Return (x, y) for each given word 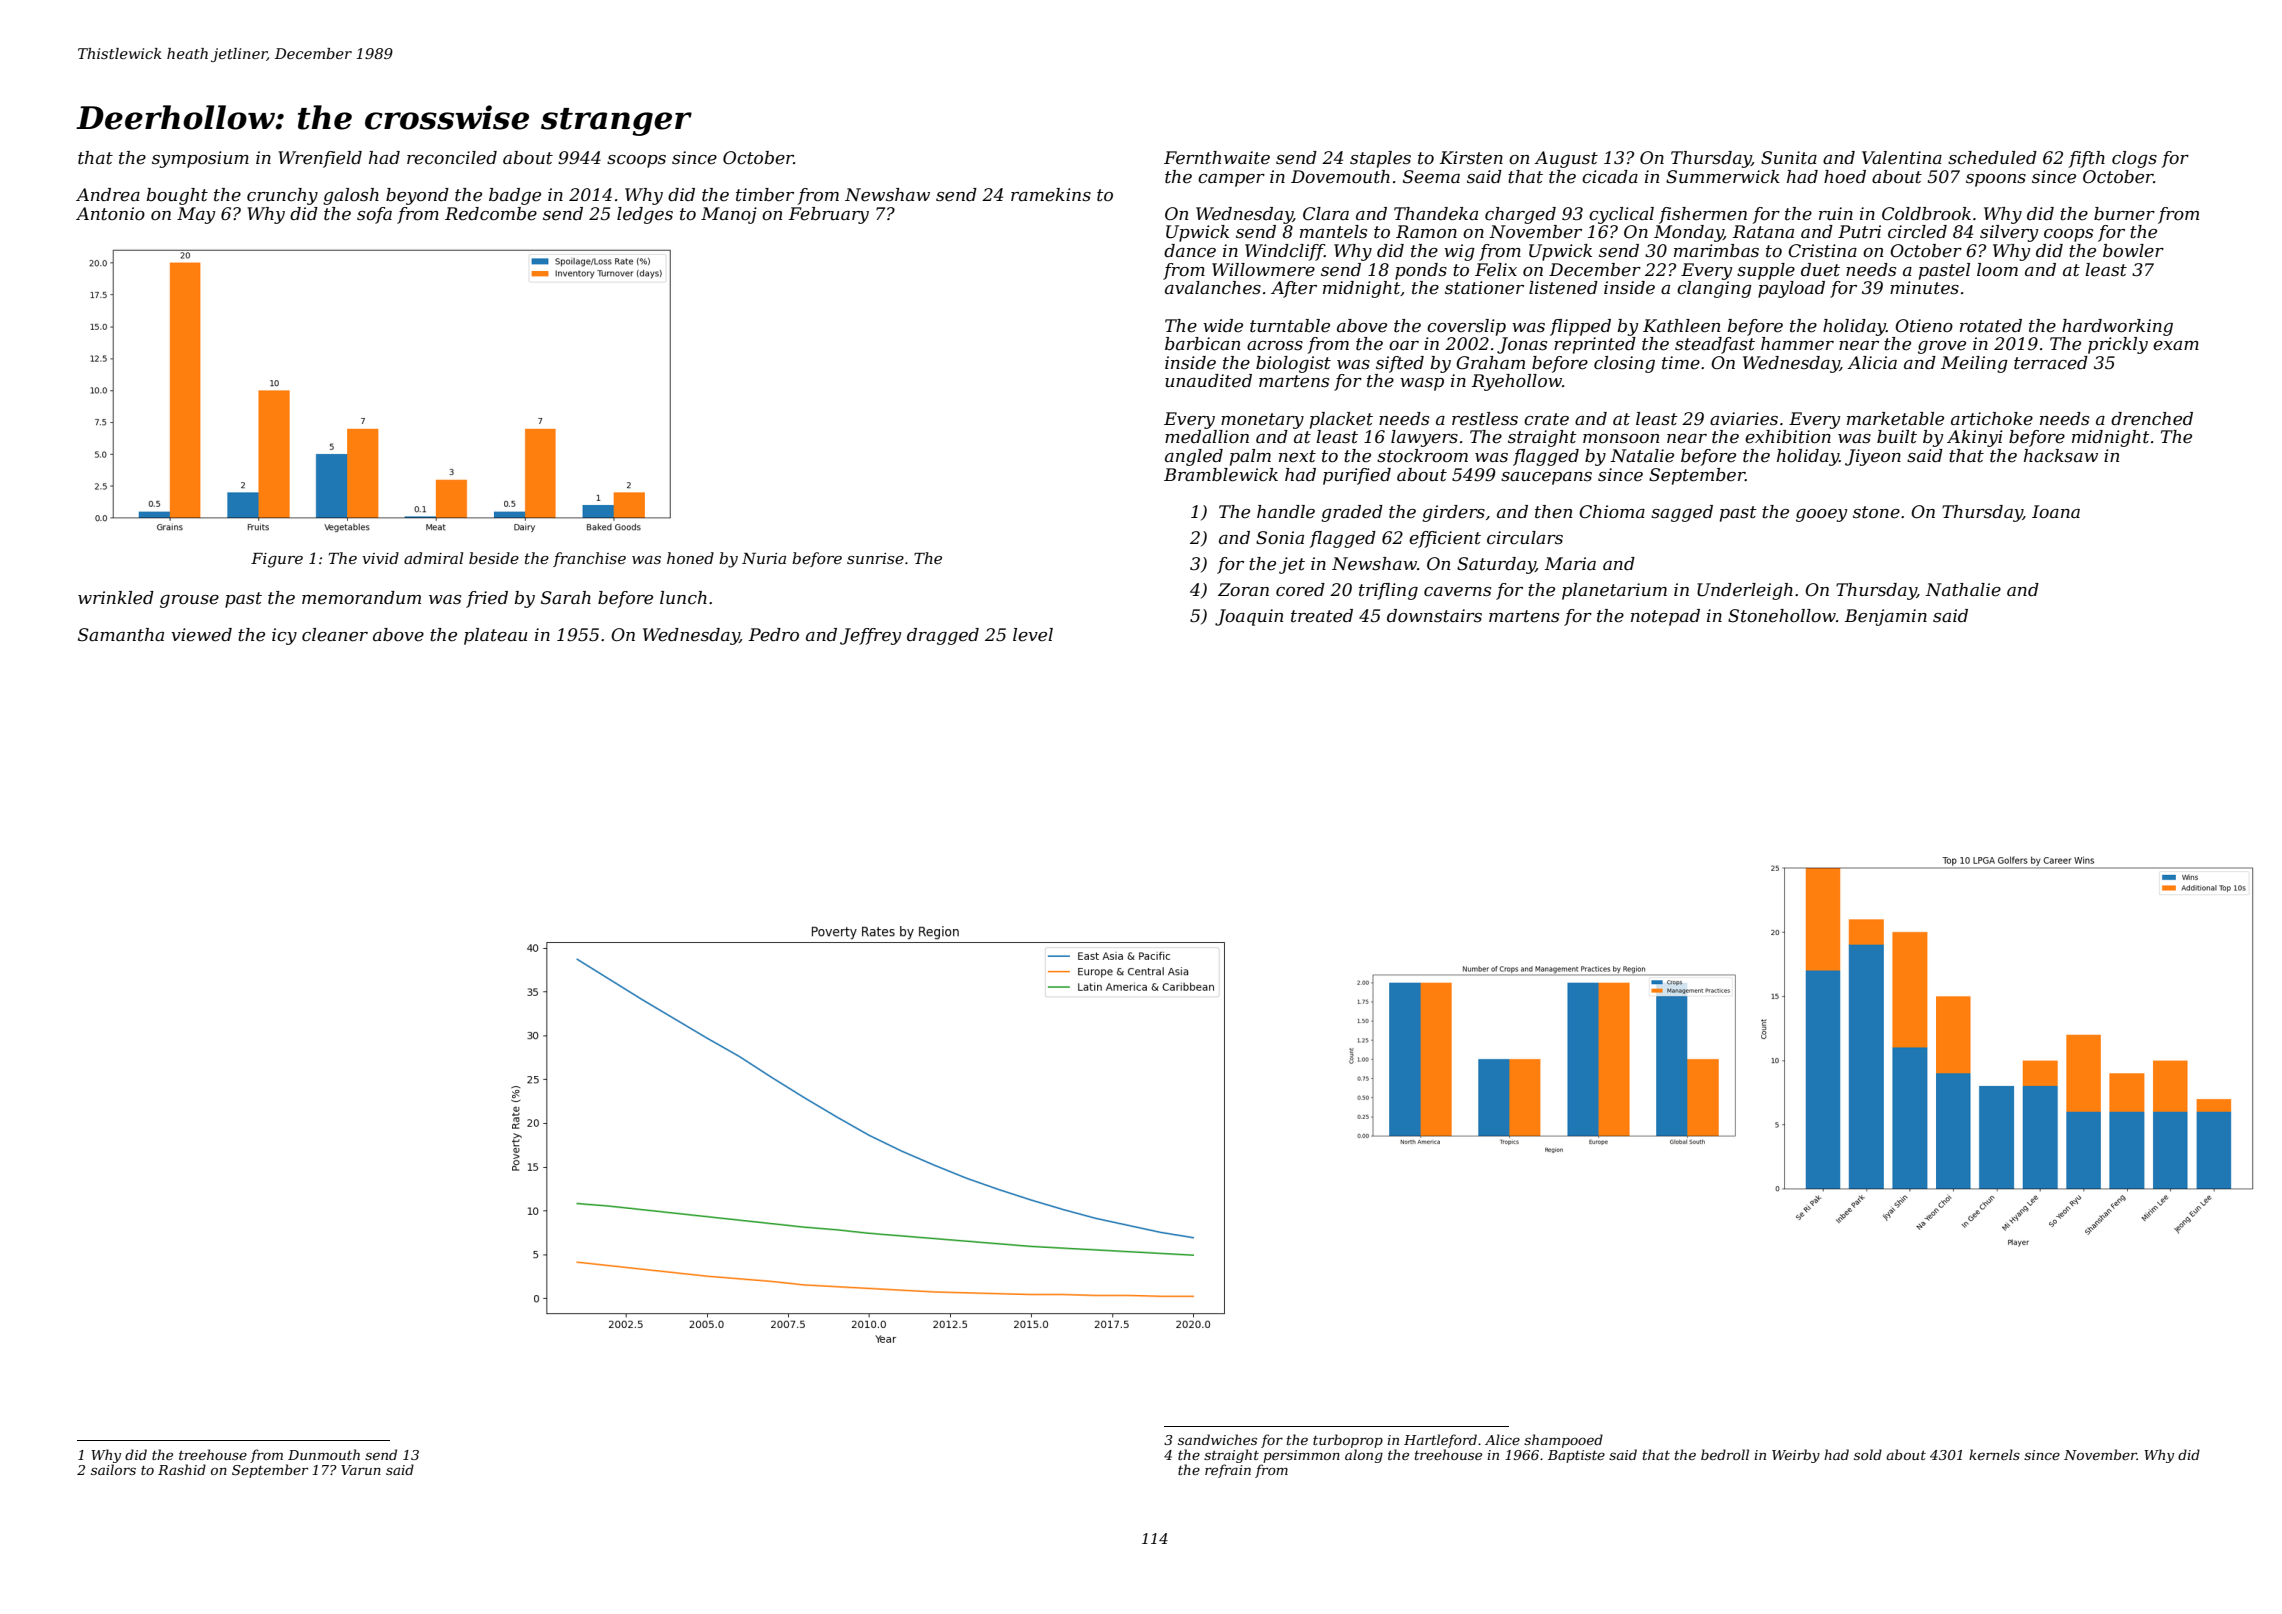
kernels (1994, 1454)
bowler (2133, 251)
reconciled (452, 158)
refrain (1228, 1471)
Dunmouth (324, 1454)
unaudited (1208, 381)
